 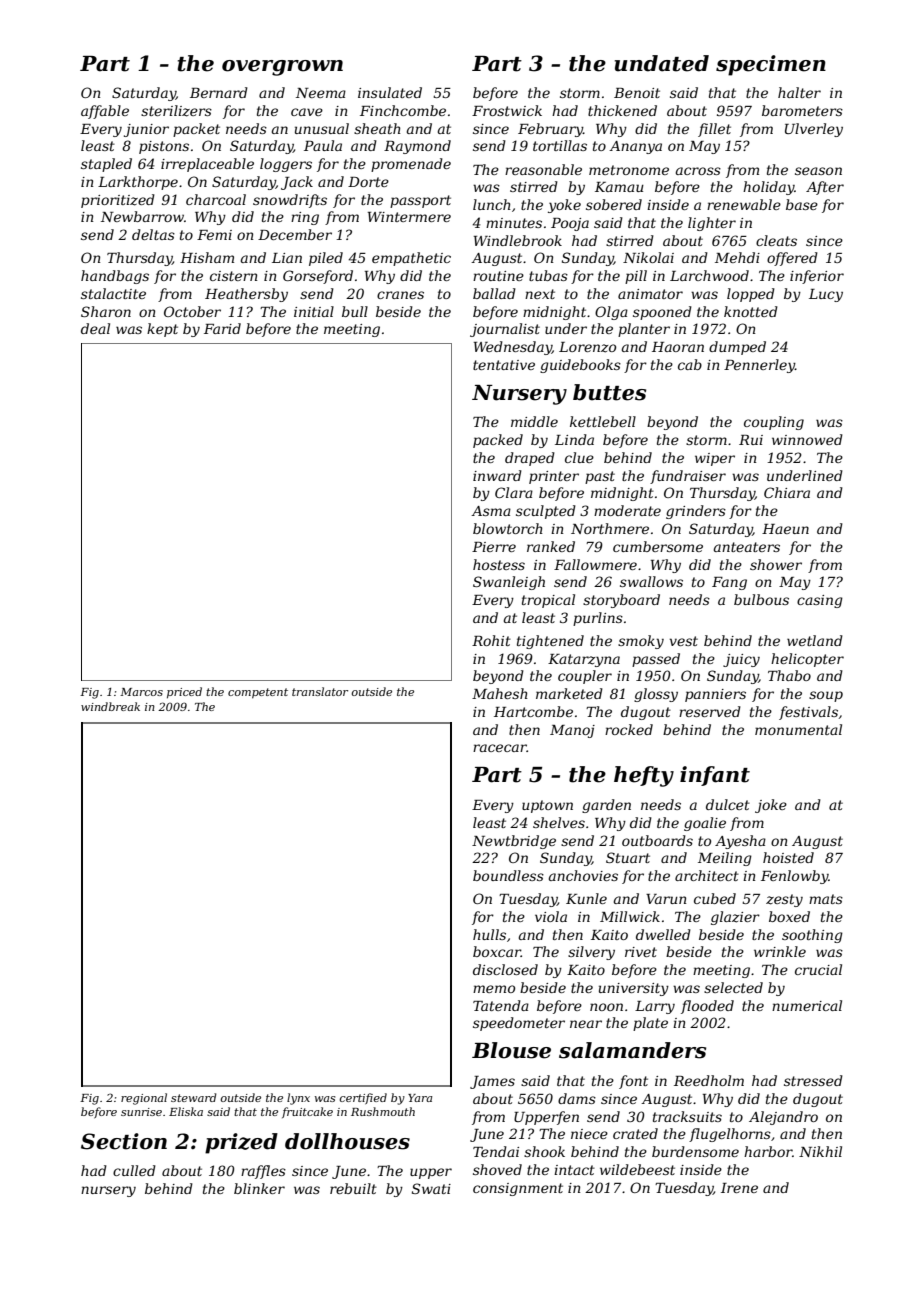 I want to click on fillet, so click(x=714, y=130).
